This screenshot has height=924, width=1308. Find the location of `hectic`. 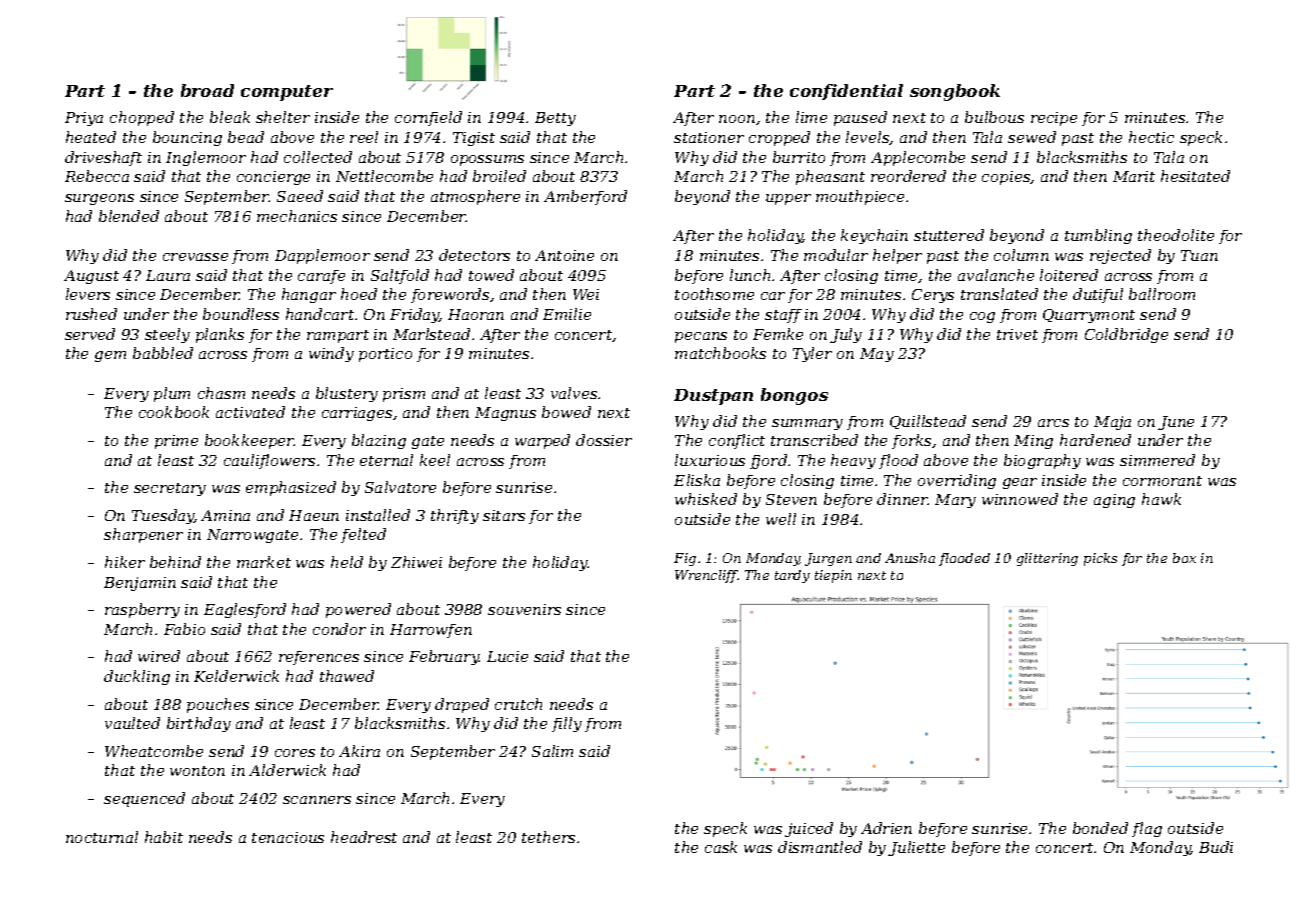

hectic is located at coordinates (1151, 137).
